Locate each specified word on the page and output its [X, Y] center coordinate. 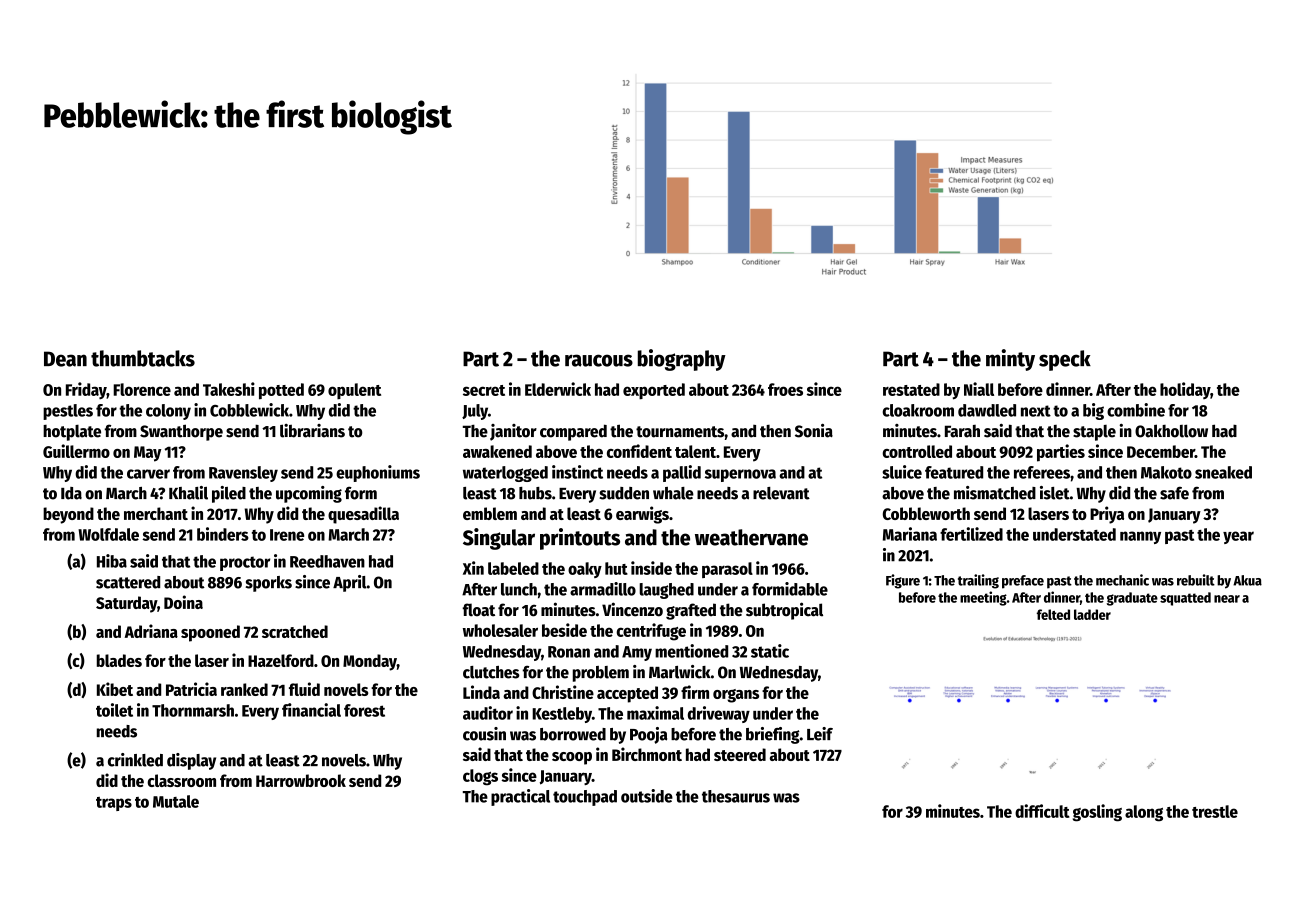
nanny [1140, 537]
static [770, 651]
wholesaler [500, 630]
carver [148, 474]
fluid [304, 689]
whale [673, 493]
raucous [599, 360]
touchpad [585, 798]
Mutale [176, 801]
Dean [65, 359]
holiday [1185, 390]
